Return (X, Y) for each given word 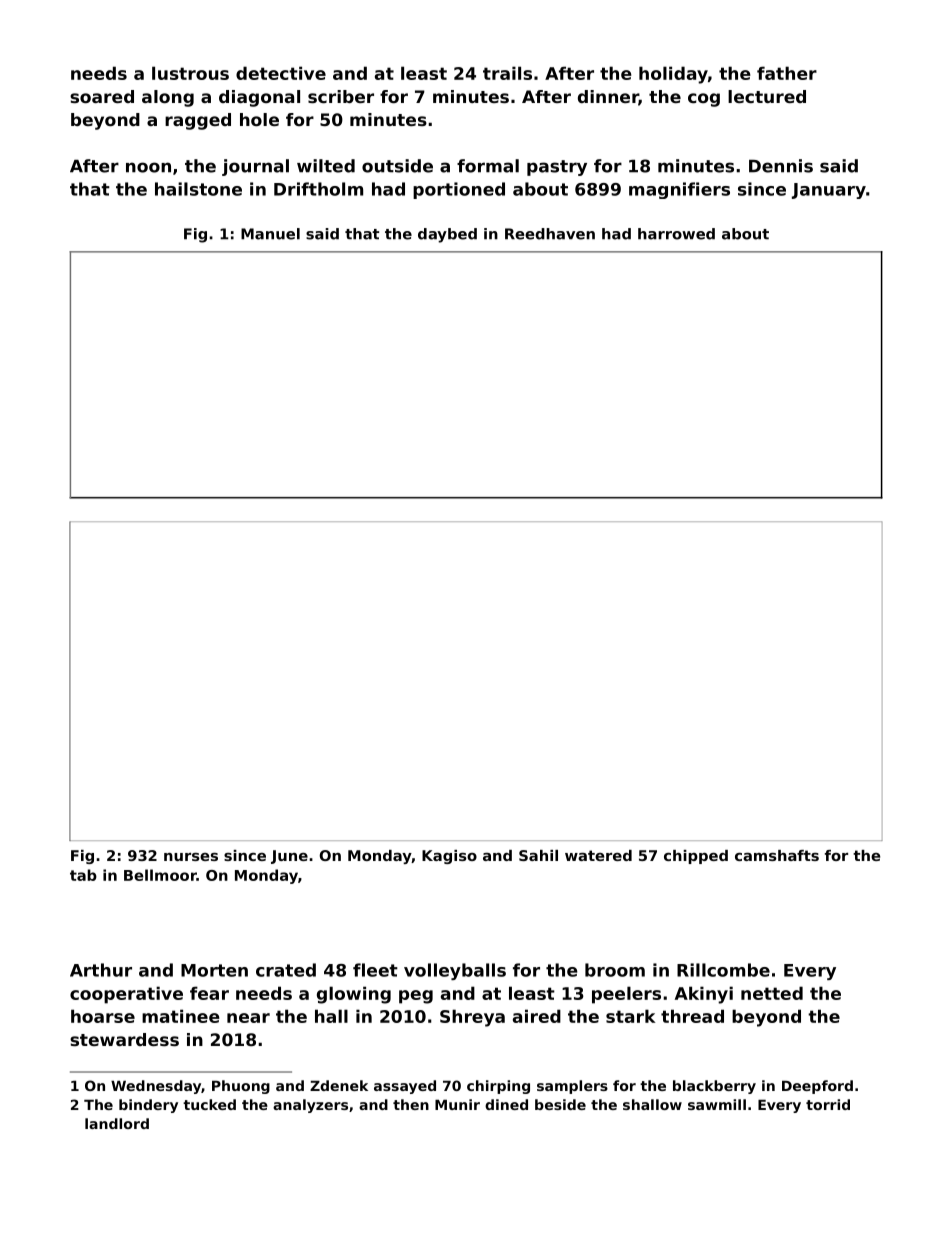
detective (281, 73)
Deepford (817, 1087)
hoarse (103, 1016)
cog (704, 100)
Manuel (270, 234)
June (289, 857)
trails (507, 73)
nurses (191, 857)
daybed (447, 235)
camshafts (777, 855)
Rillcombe (723, 970)
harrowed (676, 234)
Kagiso (449, 857)
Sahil (538, 855)
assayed (405, 1087)
